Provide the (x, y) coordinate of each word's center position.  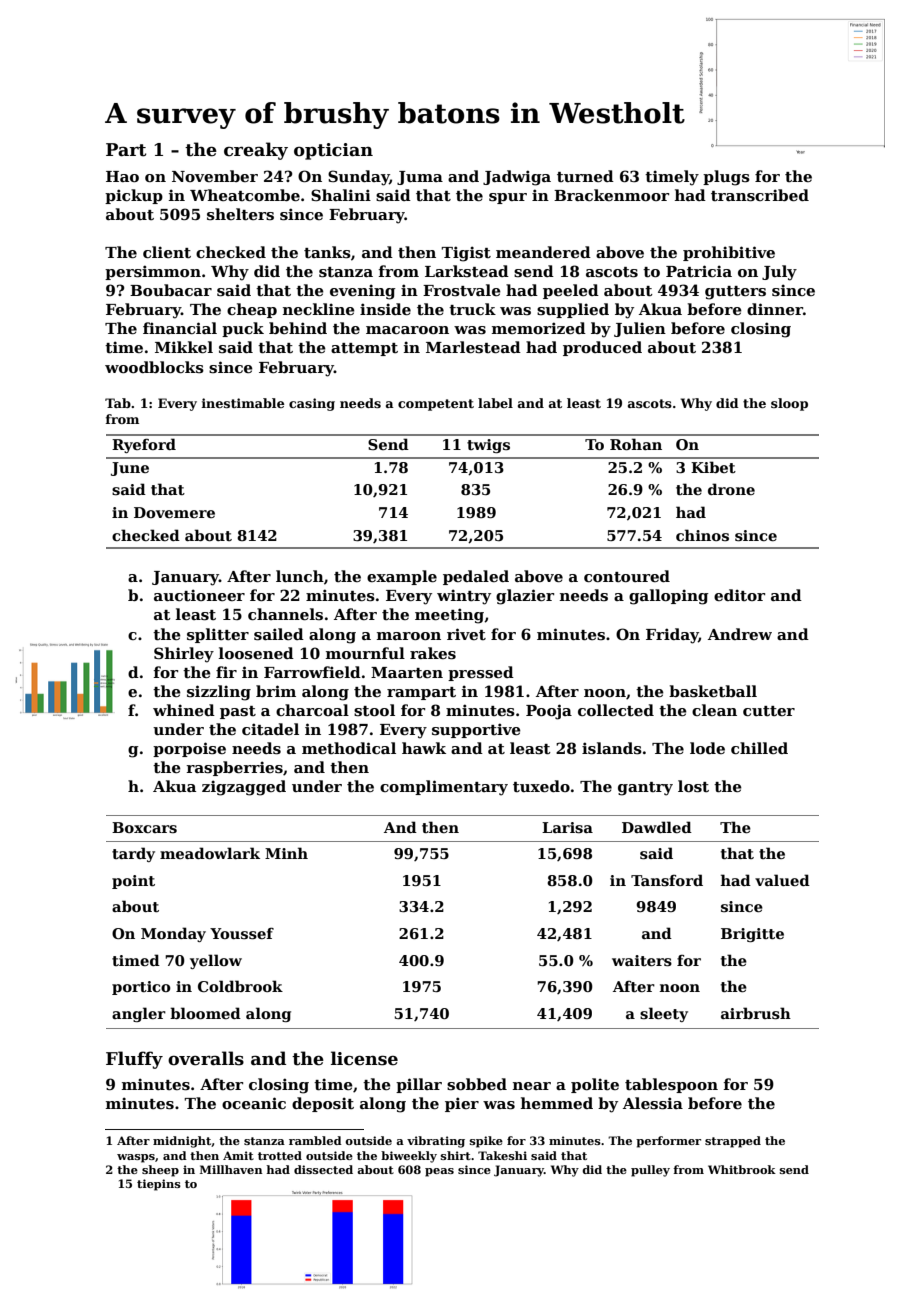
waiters (642, 961)
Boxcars (144, 827)
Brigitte (752, 935)
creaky (256, 151)
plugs (726, 178)
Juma (420, 178)
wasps (136, 1158)
